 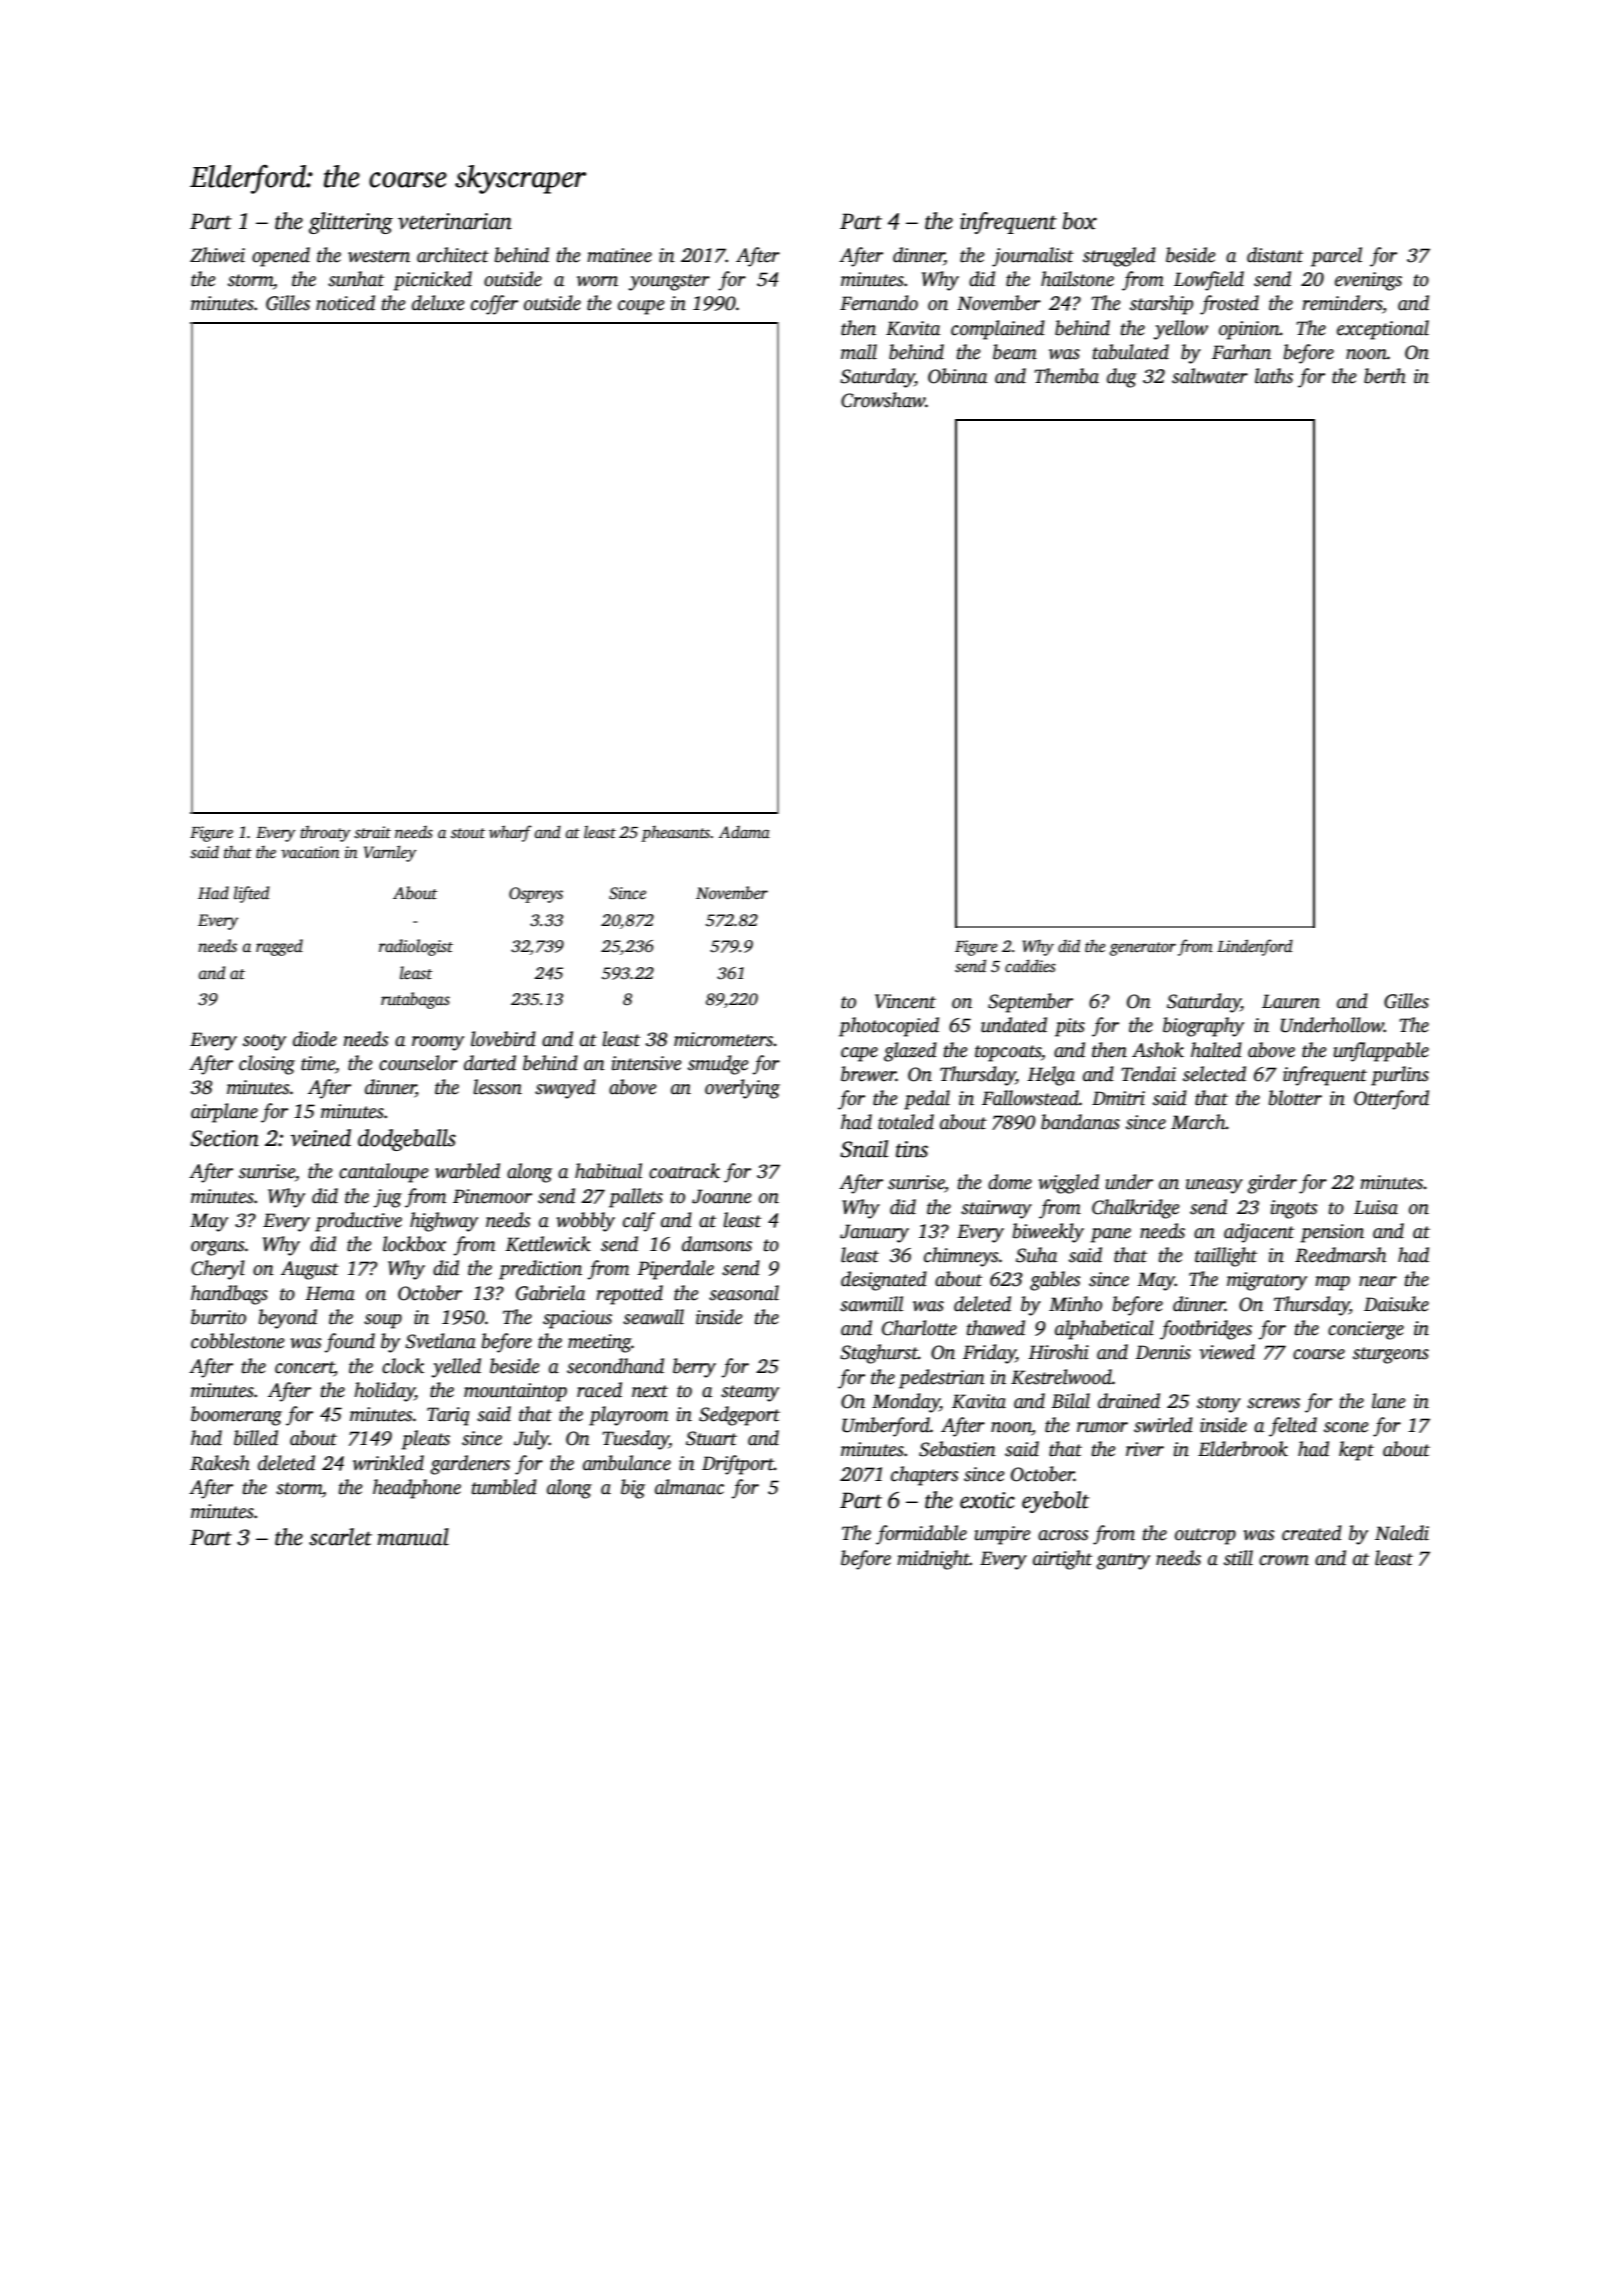 I want to click on stout, so click(x=468, y=833).
